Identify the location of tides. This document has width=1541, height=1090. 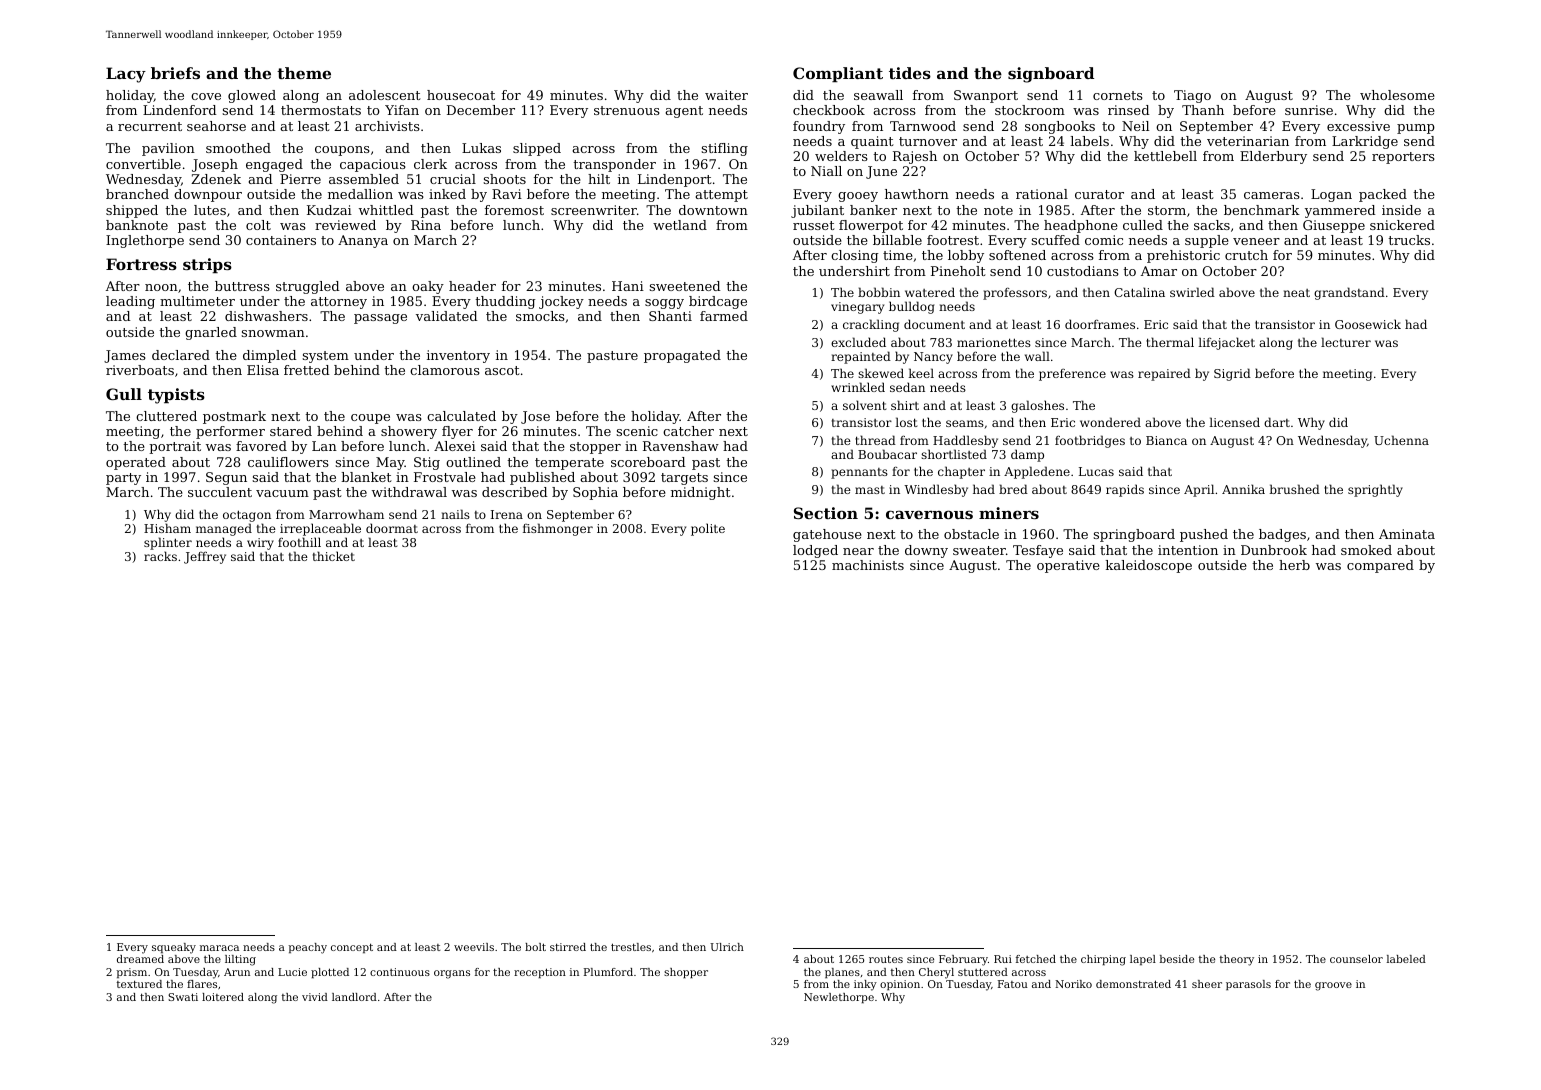
(910, 73).
